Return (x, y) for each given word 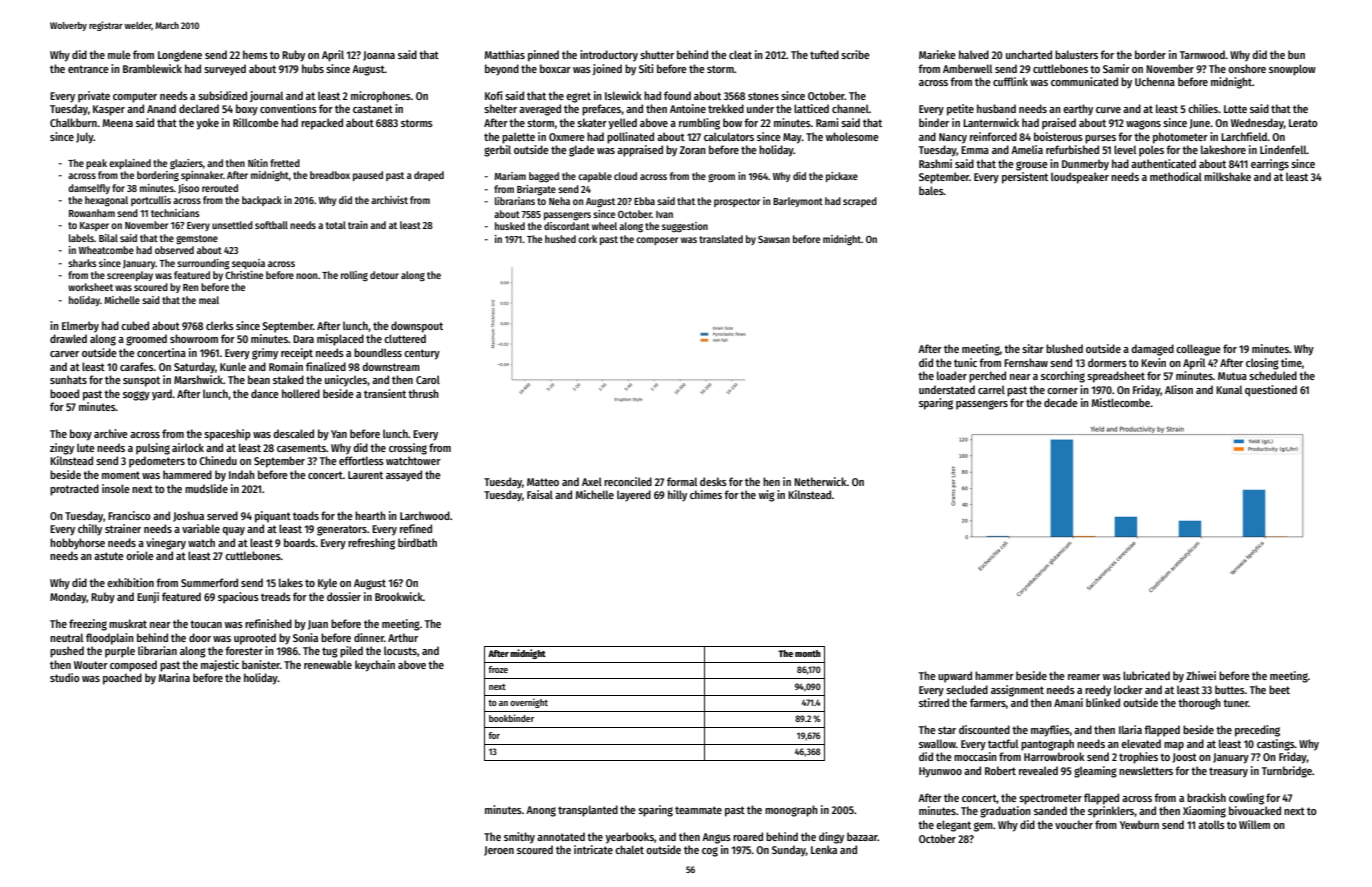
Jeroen (499, 851)
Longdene (180, 56)
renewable (328, 664)
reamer (1084, 677)
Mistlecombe (1121, 402)
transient (385, 393)
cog (710, 852)
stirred (934, 702)
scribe (855, 54)
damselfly (89, 189)
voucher (1074, 824)
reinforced (993, 136)
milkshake (1227, 176)
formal (682, 481)
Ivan (664, 214)
